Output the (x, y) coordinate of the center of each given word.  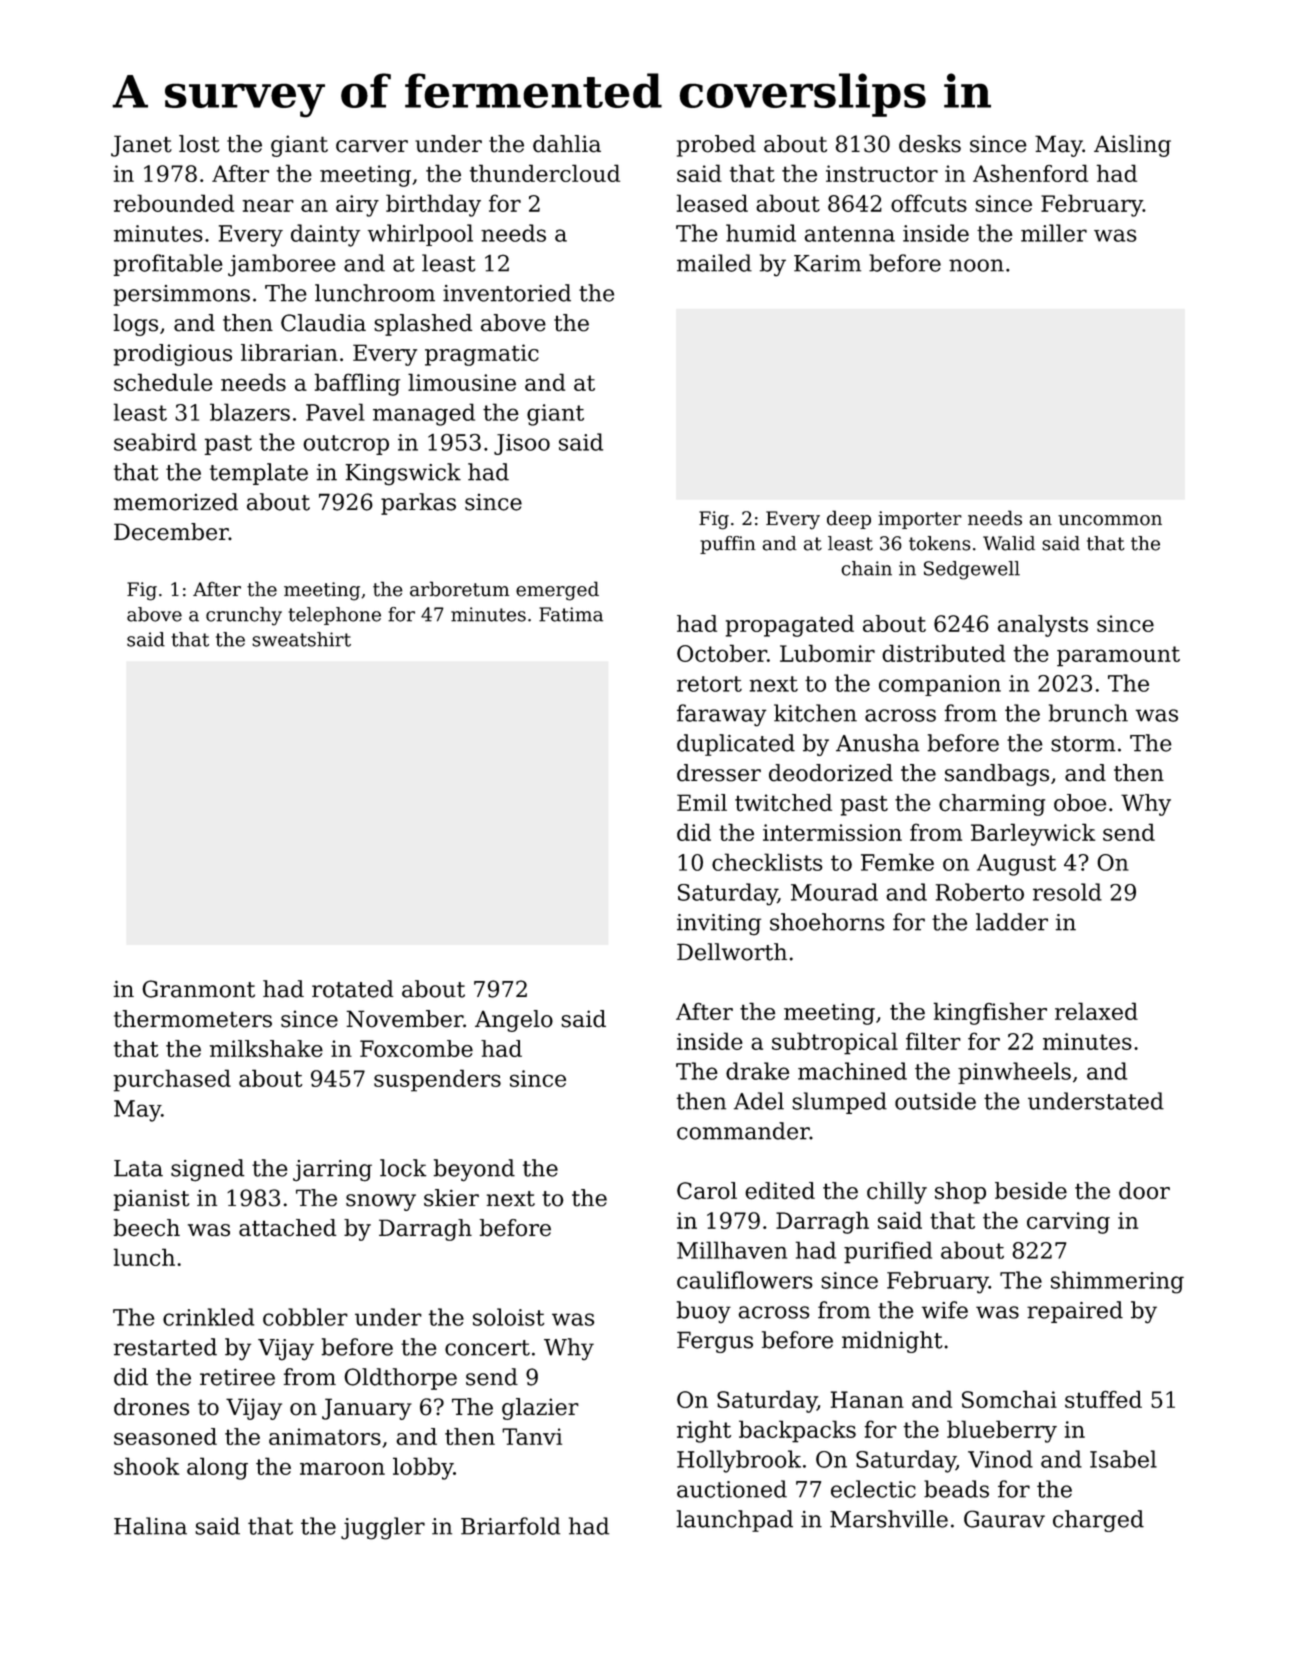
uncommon (1110, 520)
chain (866, 568)
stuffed (1103, 1399)
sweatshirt (301, 639)
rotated (352, 989)
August (1016, 865)
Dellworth (732, 952)
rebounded (174, 203)
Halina (150, 1526)
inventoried (507, 293)
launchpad (734, 1521)
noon (976, 265)
